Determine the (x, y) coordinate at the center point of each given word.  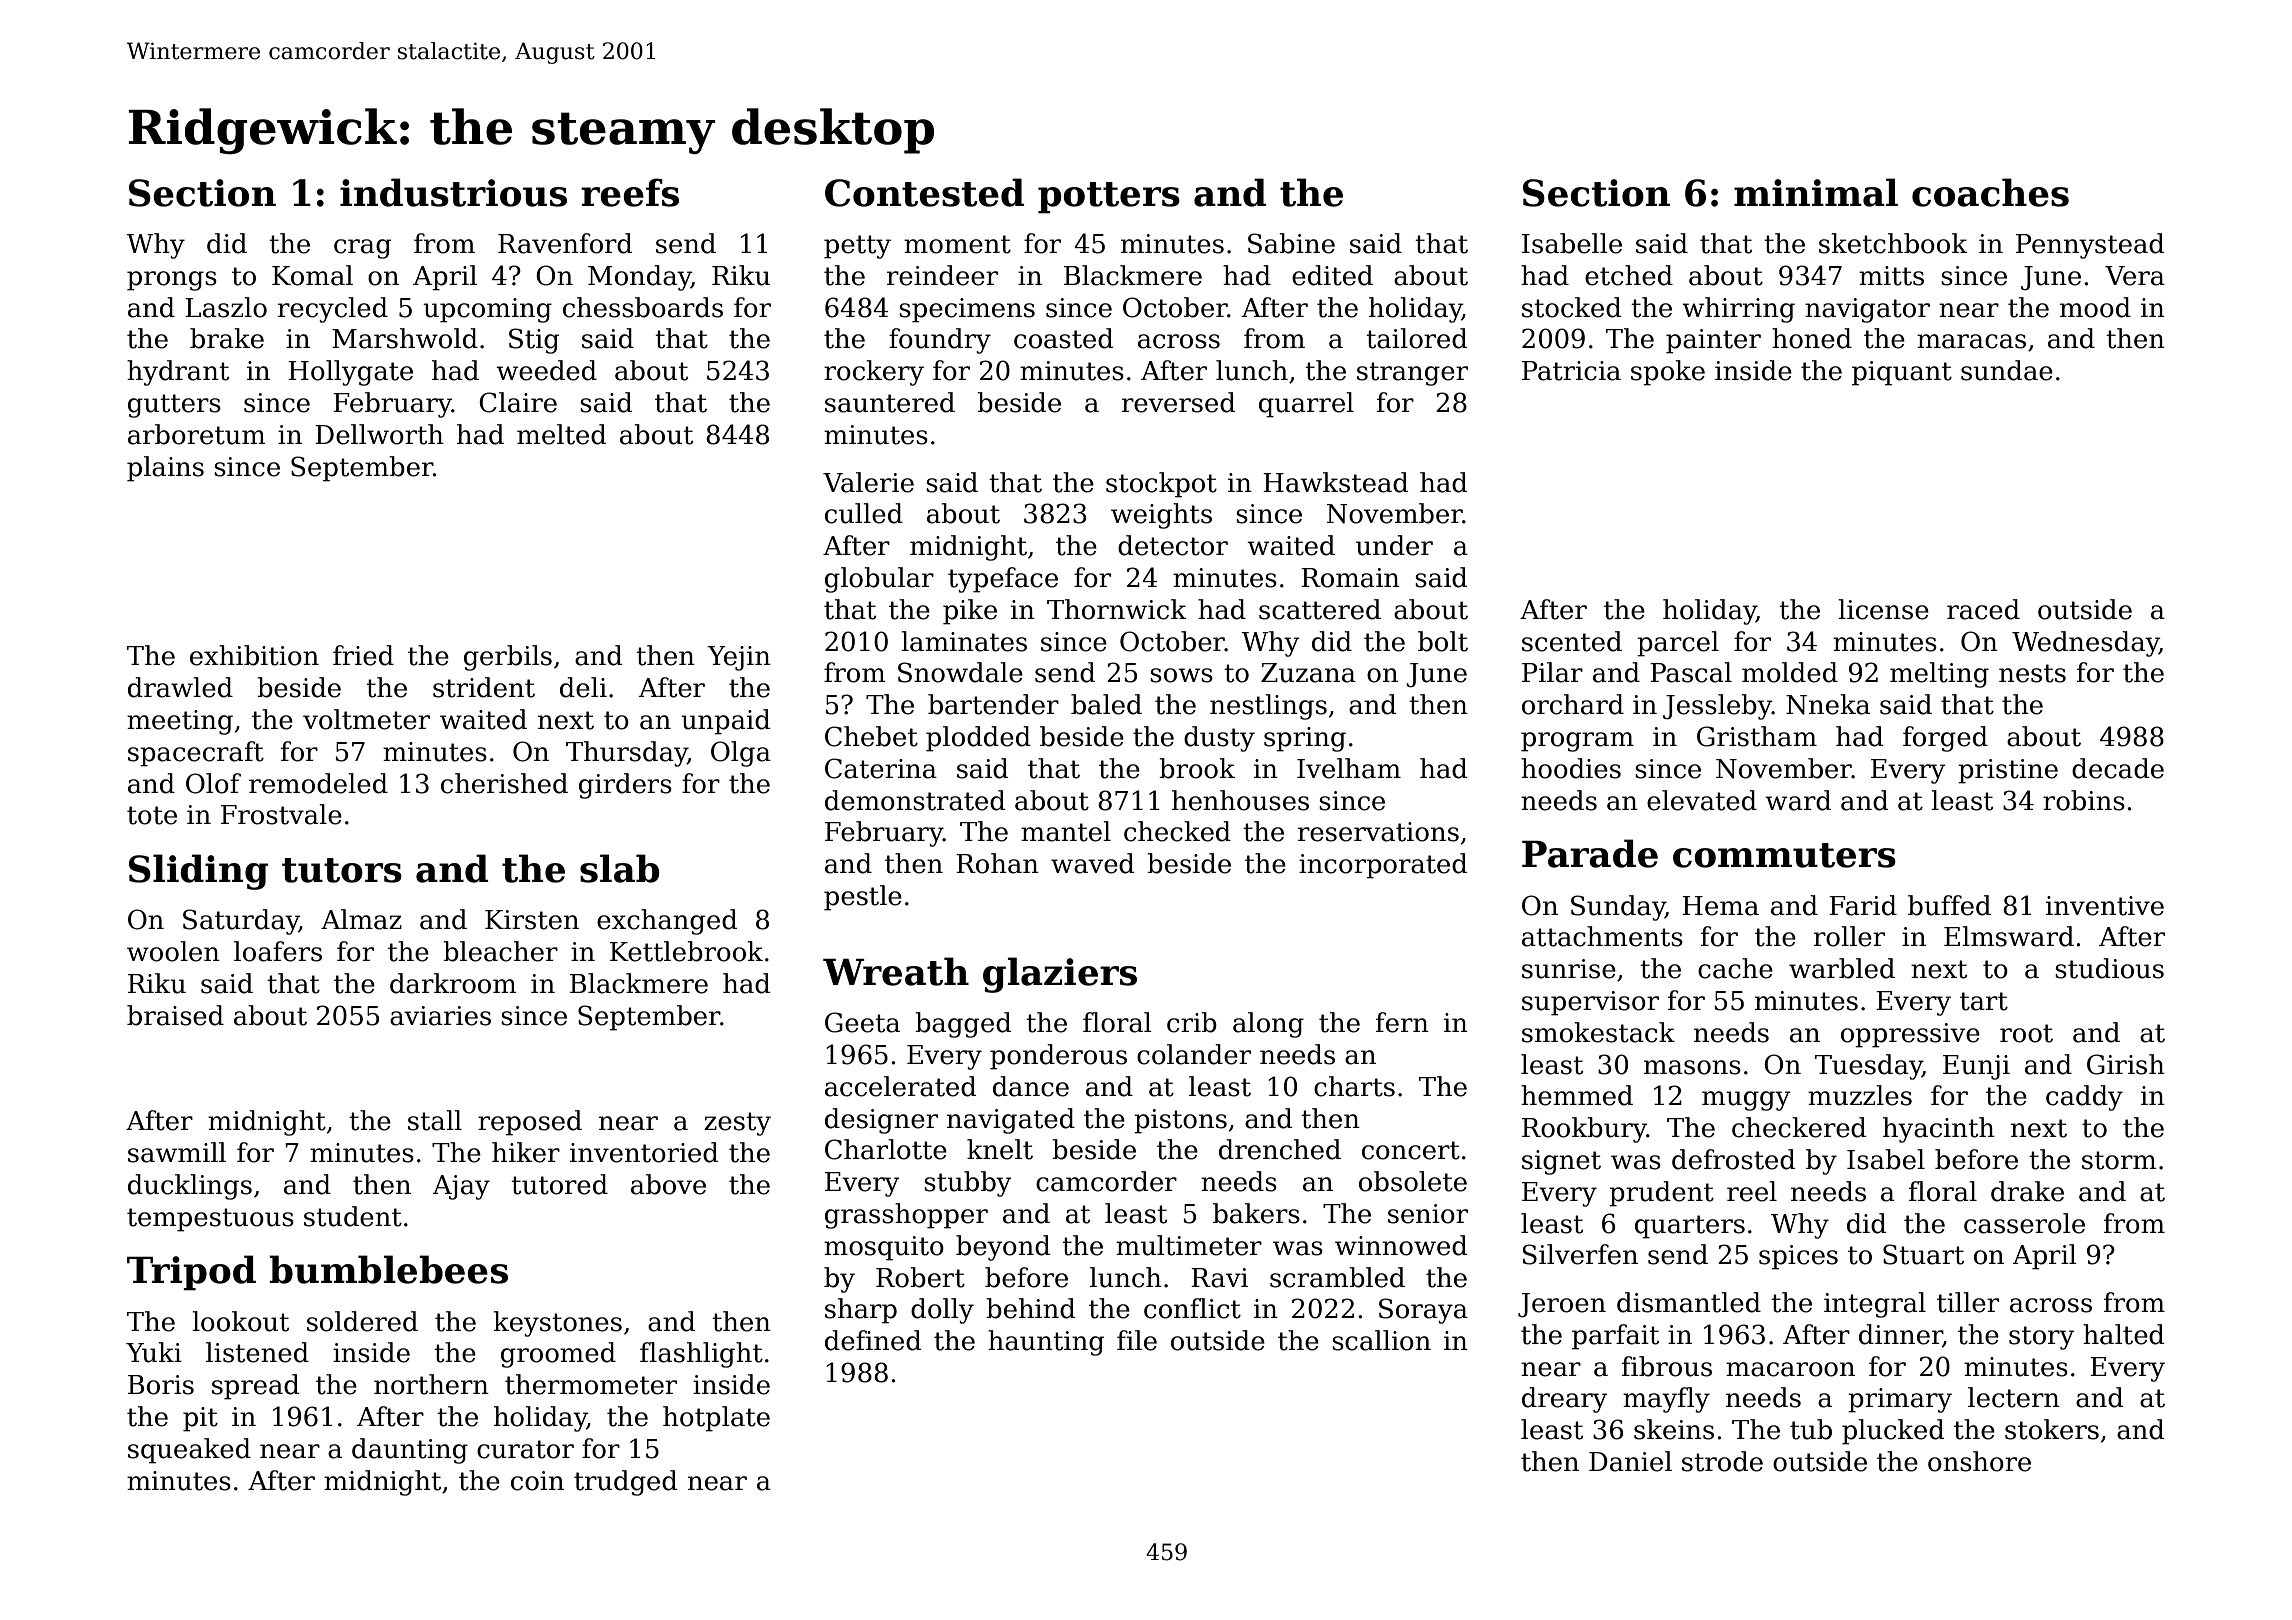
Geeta (862, 1022)
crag (362, 249)
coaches (1990, 192)
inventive (2105, 906)
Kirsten (532, 920)
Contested (924, 192)
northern (431, 1384)
